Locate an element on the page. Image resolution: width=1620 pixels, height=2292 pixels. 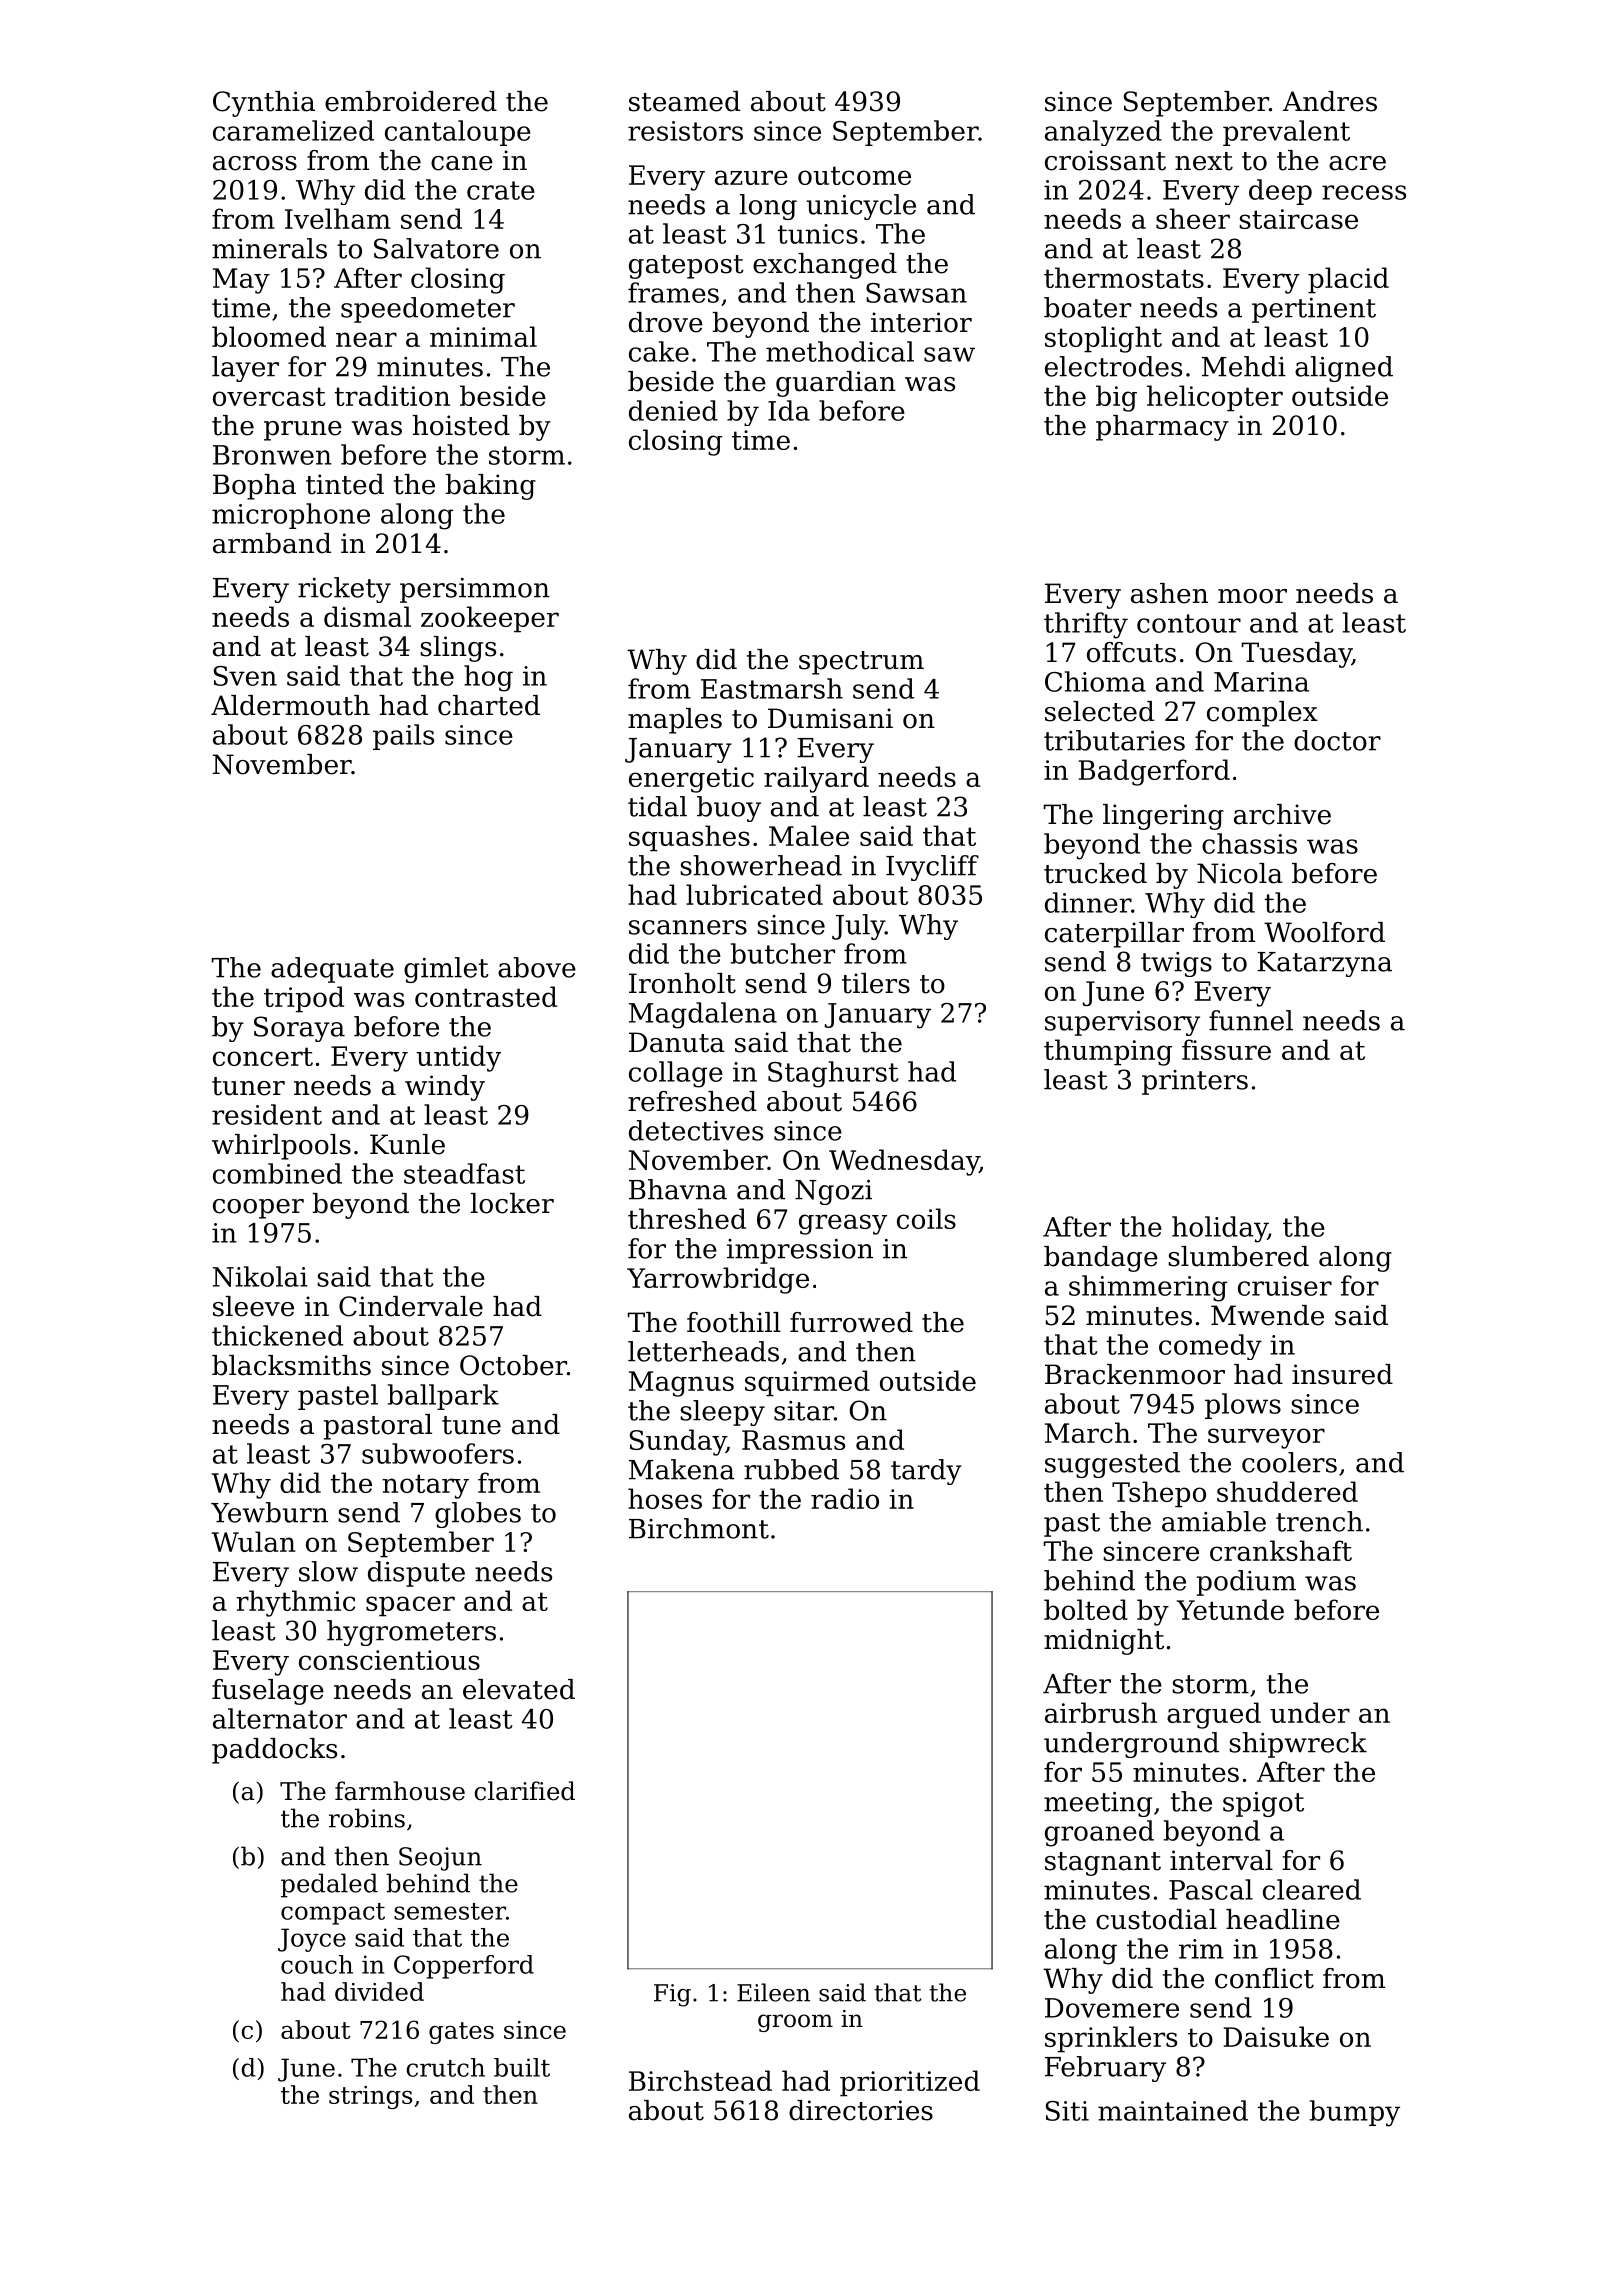
insured is located at coordinates (1342, 1374).
